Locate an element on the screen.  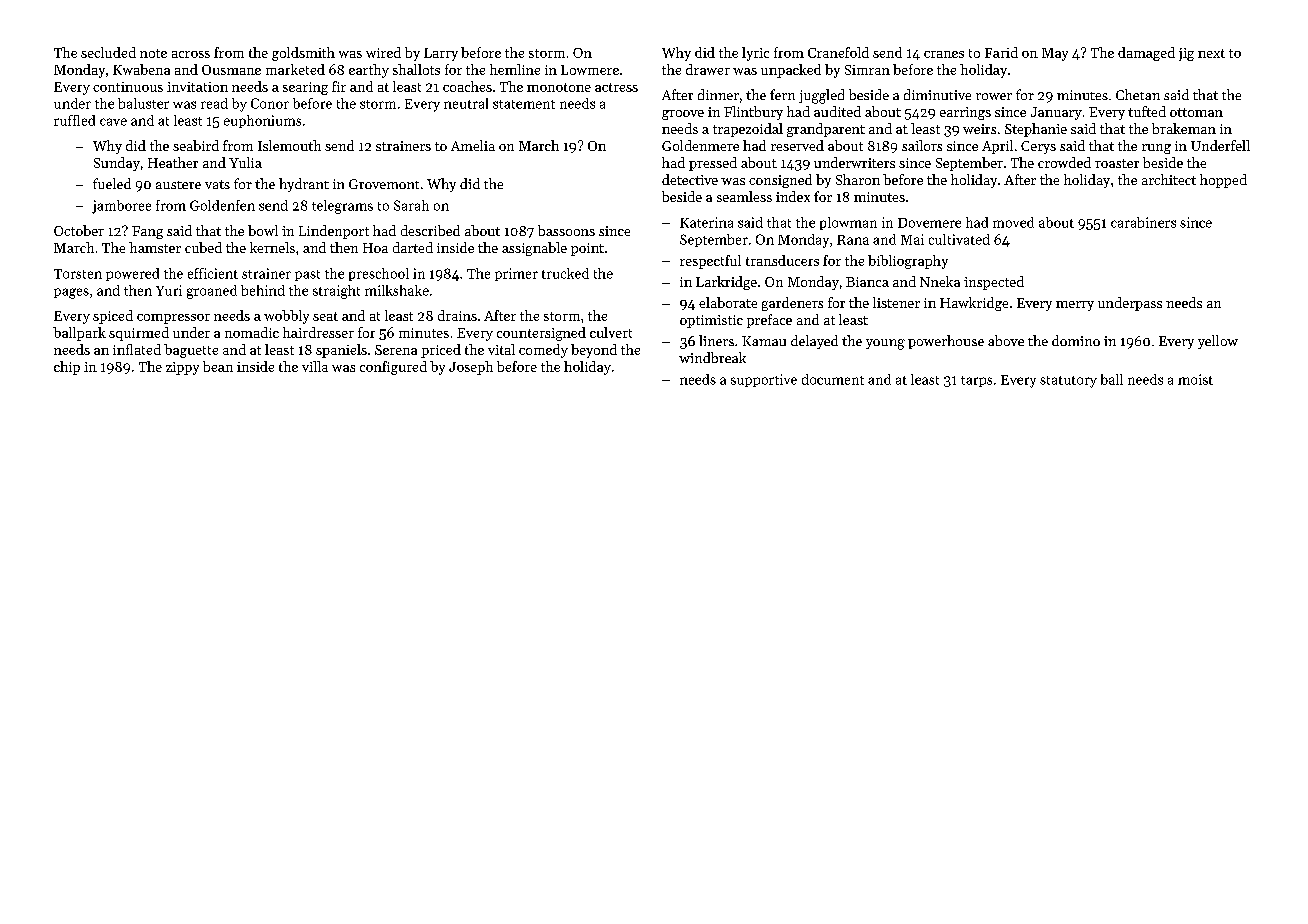
secluded is located at coordinates (108, 52).
